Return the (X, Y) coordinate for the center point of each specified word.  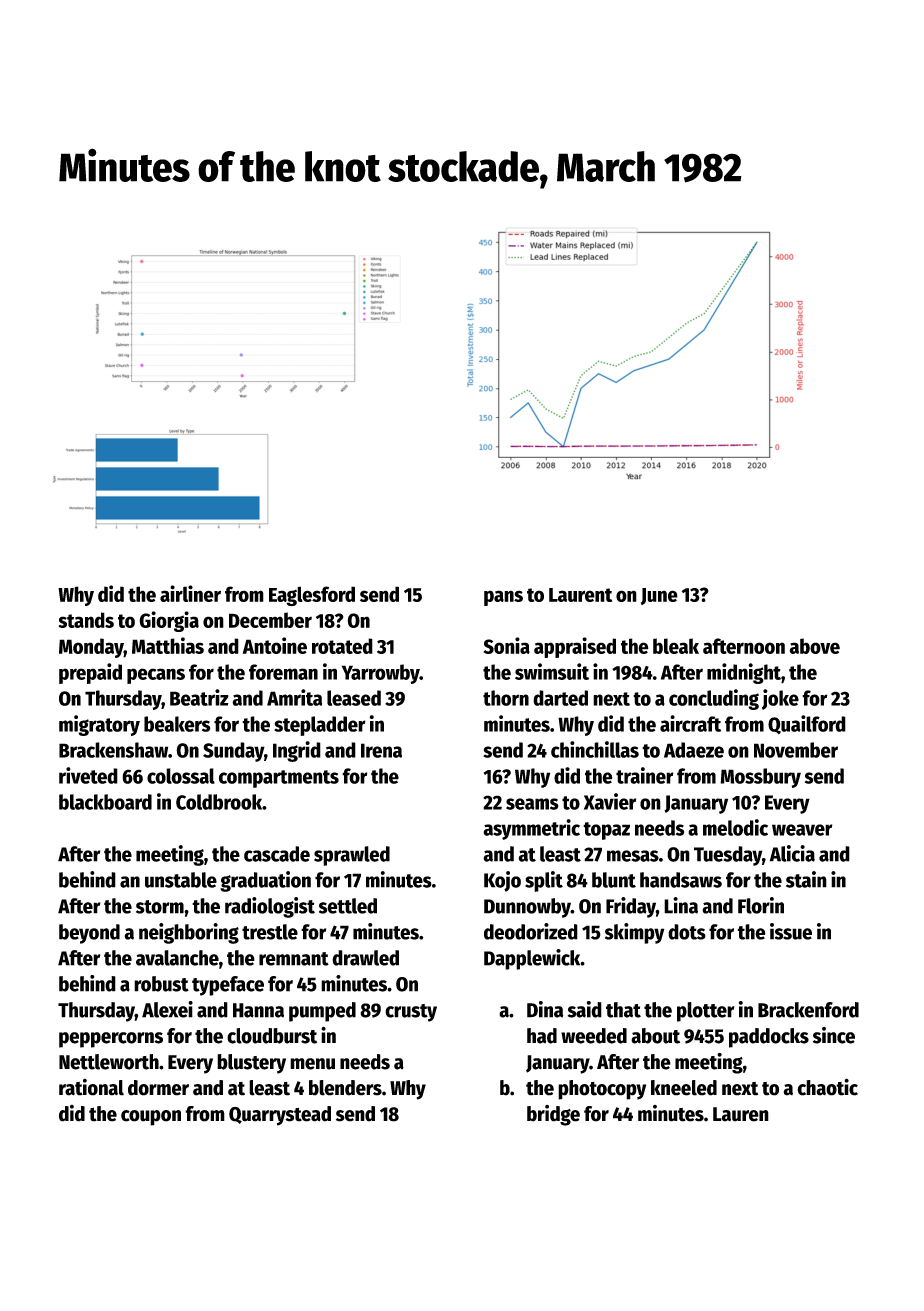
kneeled (684, 1088)
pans (503, 598)
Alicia (792, 853)
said (585, 1009)
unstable (181, 880)
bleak (676, 646)
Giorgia (169, 621)
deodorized (531, 931)
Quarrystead (280, 1116)
